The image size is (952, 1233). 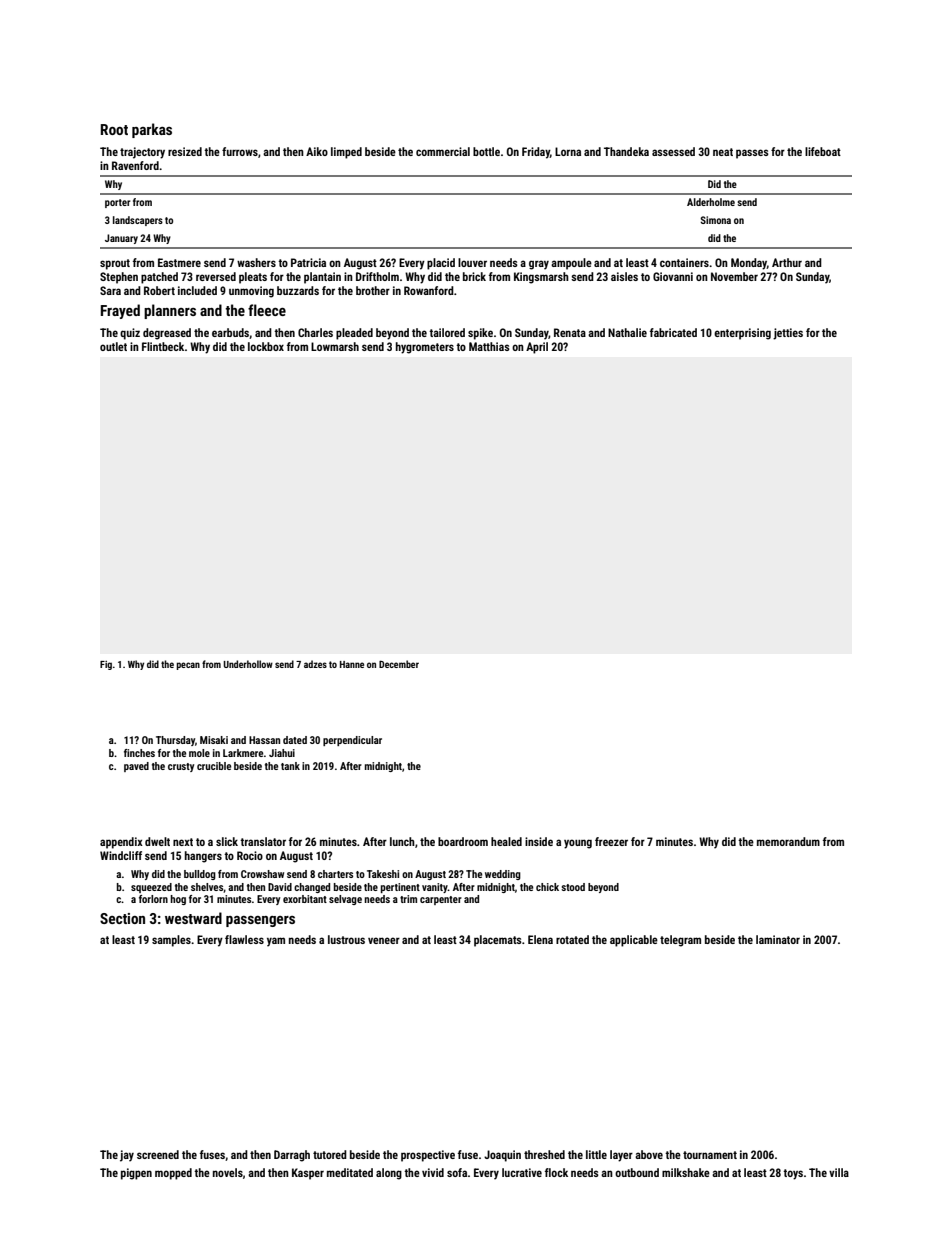 I want to click on Lowmarsh, so click(x=335, y=346).
